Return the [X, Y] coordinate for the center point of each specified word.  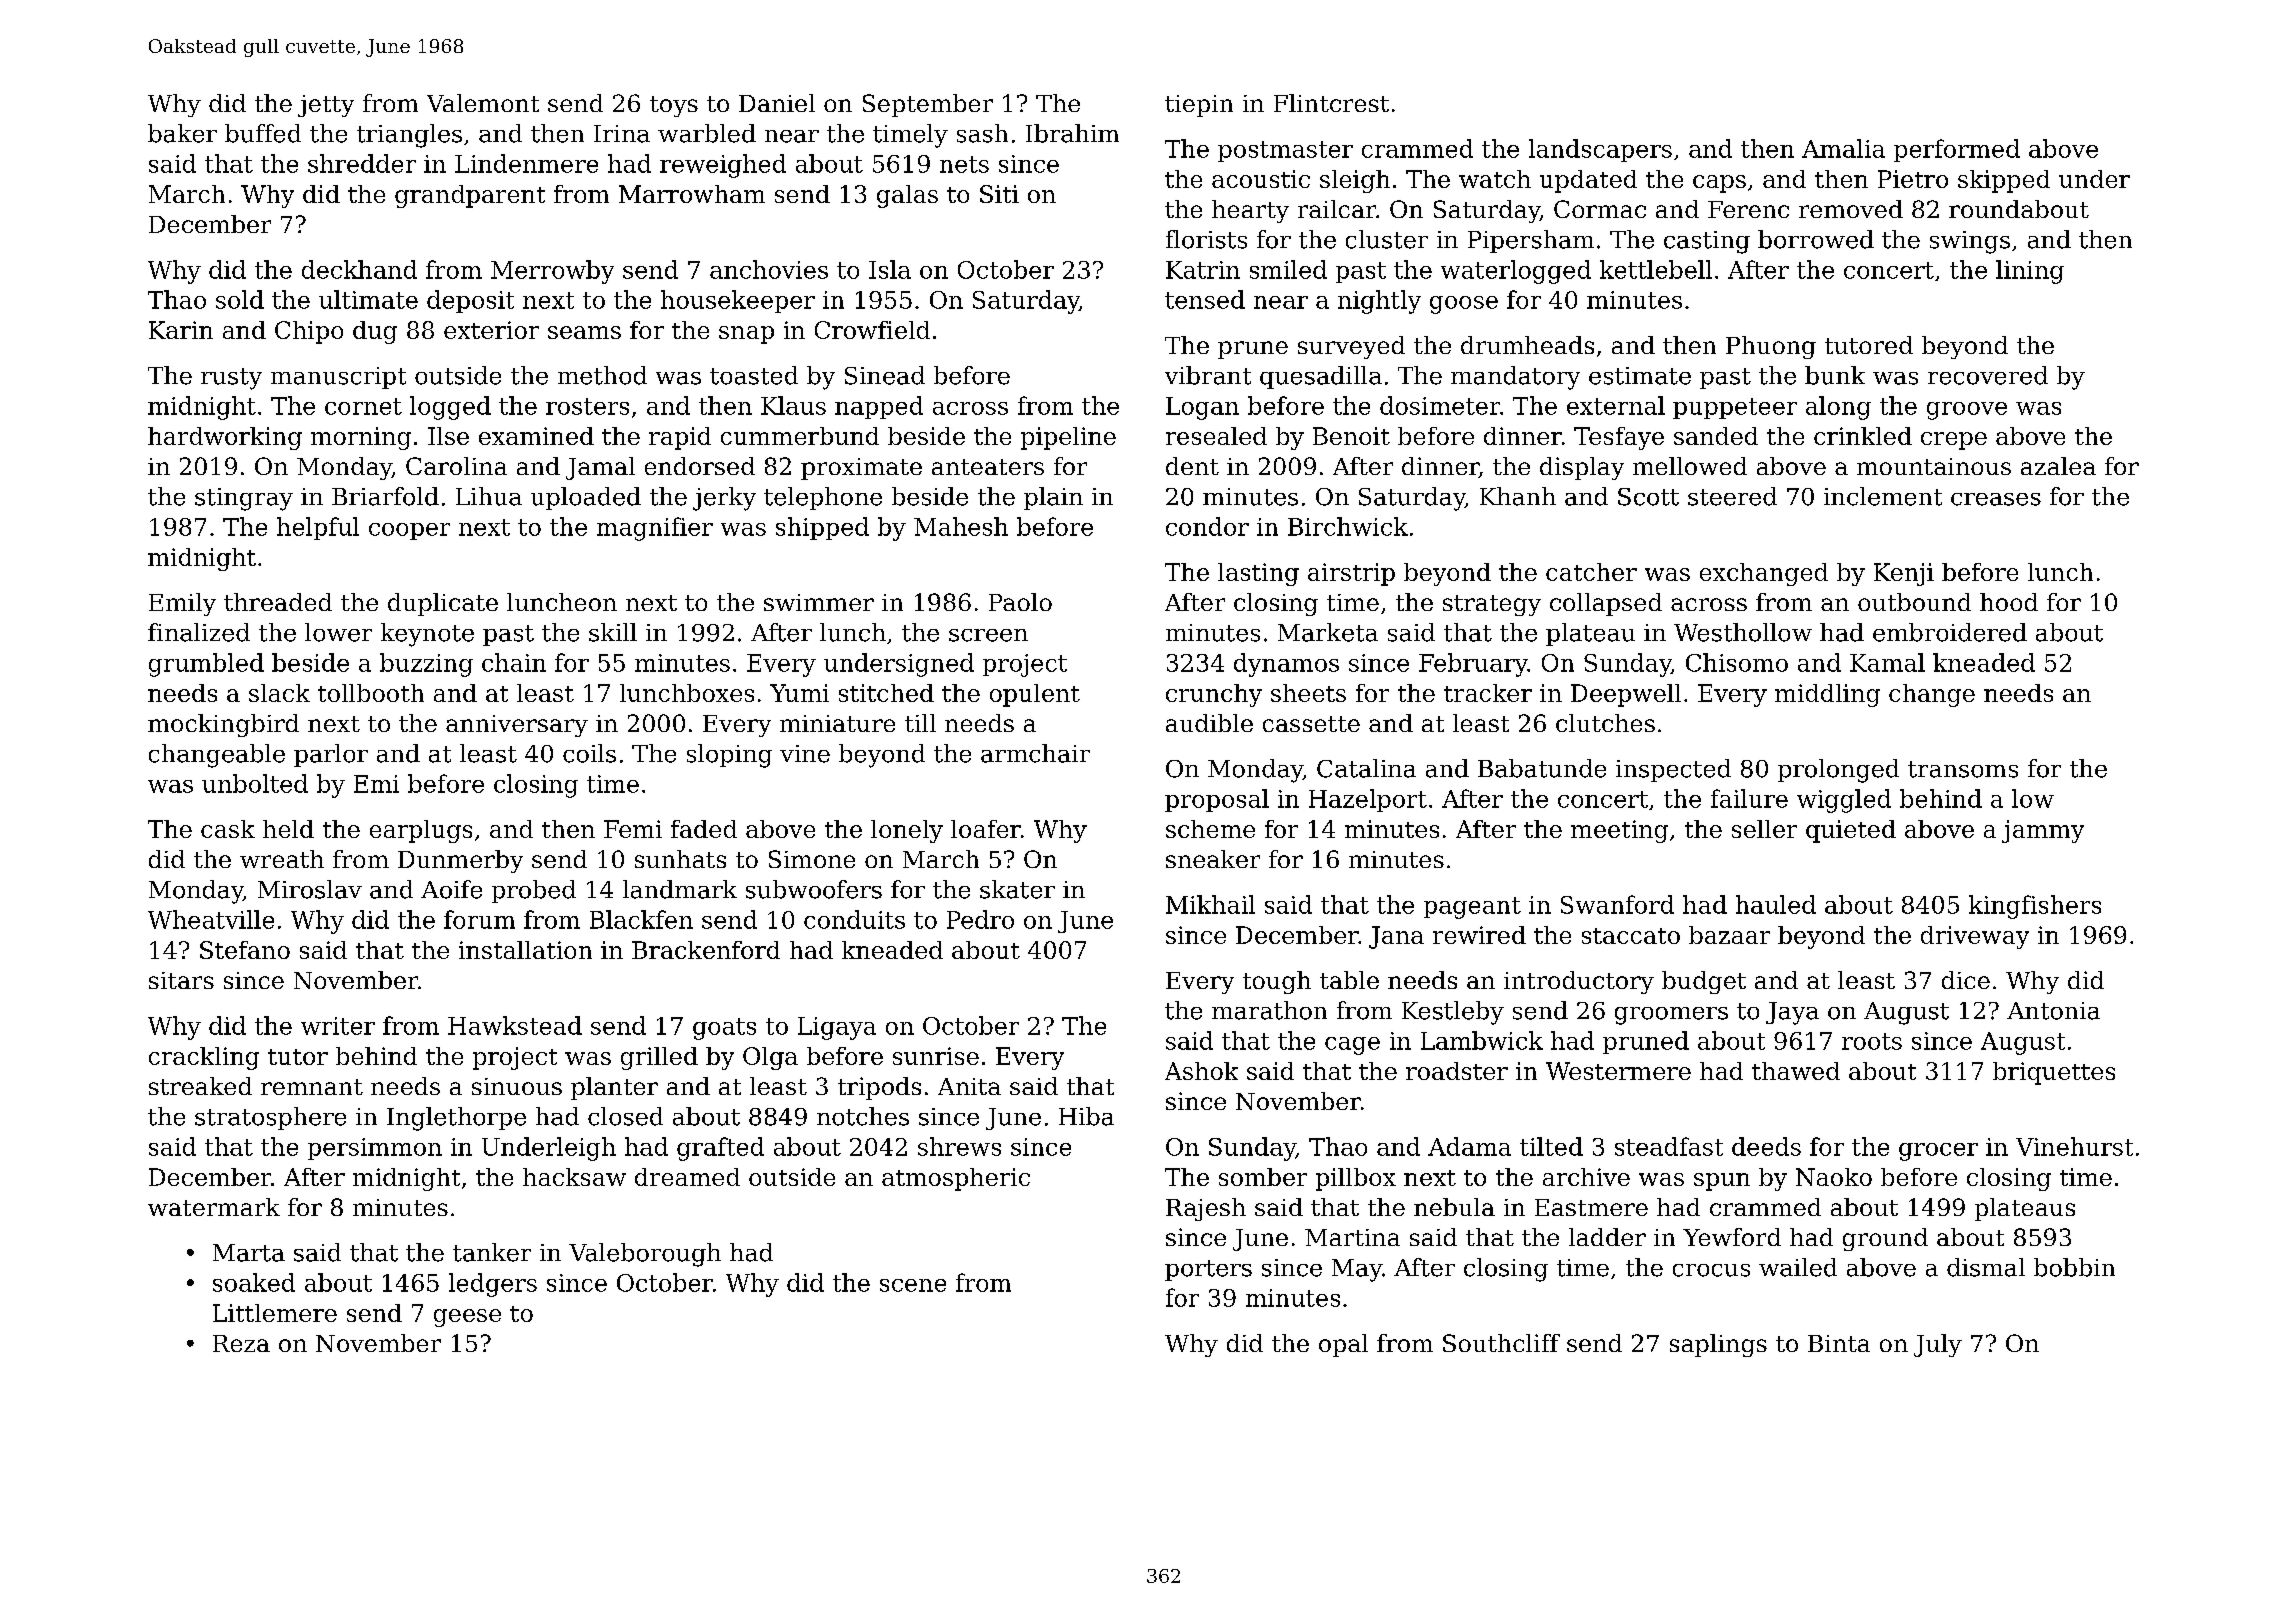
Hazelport [1368, 800]
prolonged [1838, 771]
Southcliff [1501, 1343]
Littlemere [275, 1313]
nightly [1379, 302]
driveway [1975, 937]
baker [182, 133]
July [1938, 1345]
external [1616, 405]
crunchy [1214, 695]
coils [589, 753]
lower [338, 632]
